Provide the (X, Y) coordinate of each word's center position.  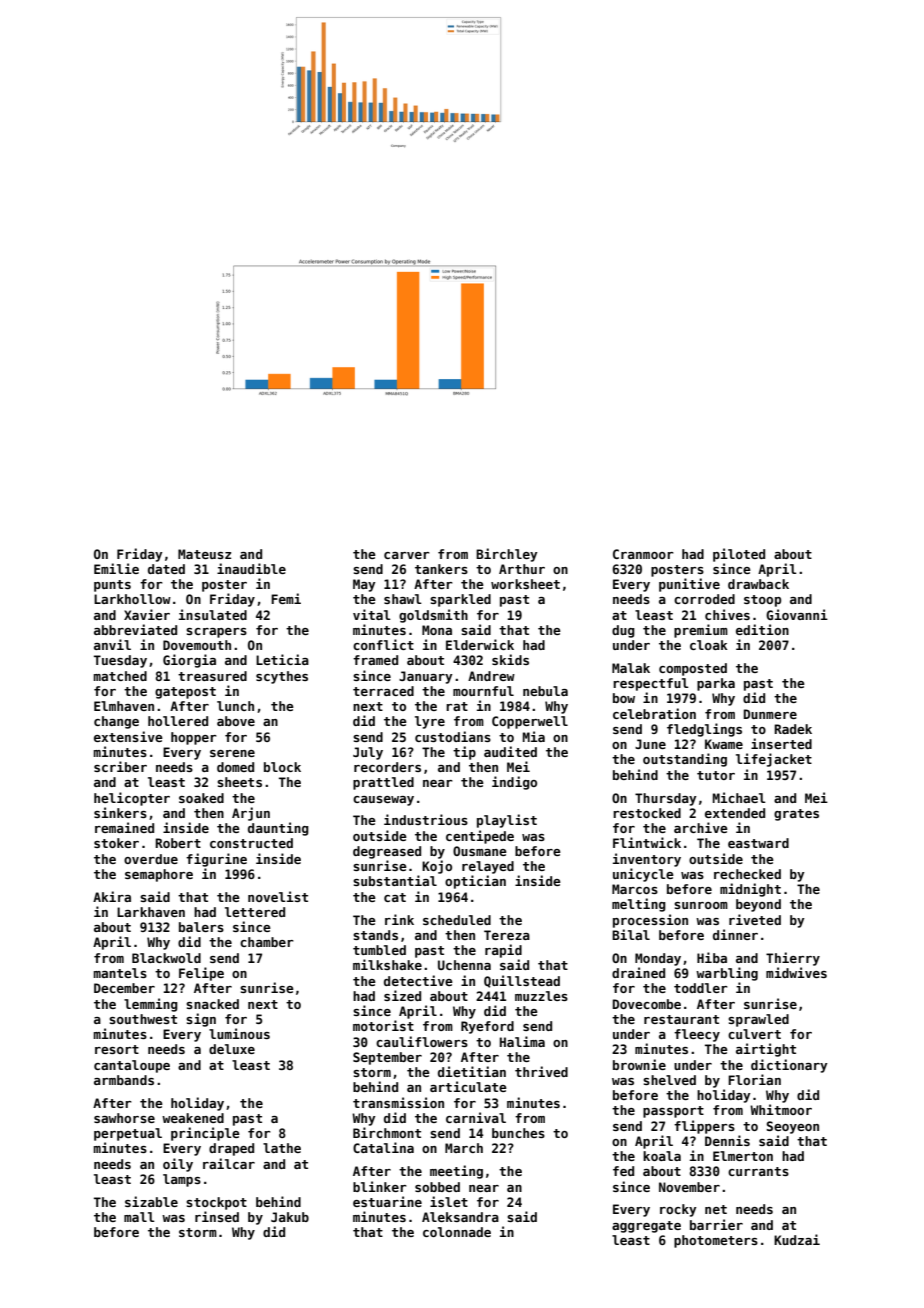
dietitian (472, 1071)
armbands (124, 1080)
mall (139, 1217)
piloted (739, 555)
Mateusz (204, 554)
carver (407, 555)
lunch (235, 706)
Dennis (727, 1140)
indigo (514, 783)
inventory (647, 860)
